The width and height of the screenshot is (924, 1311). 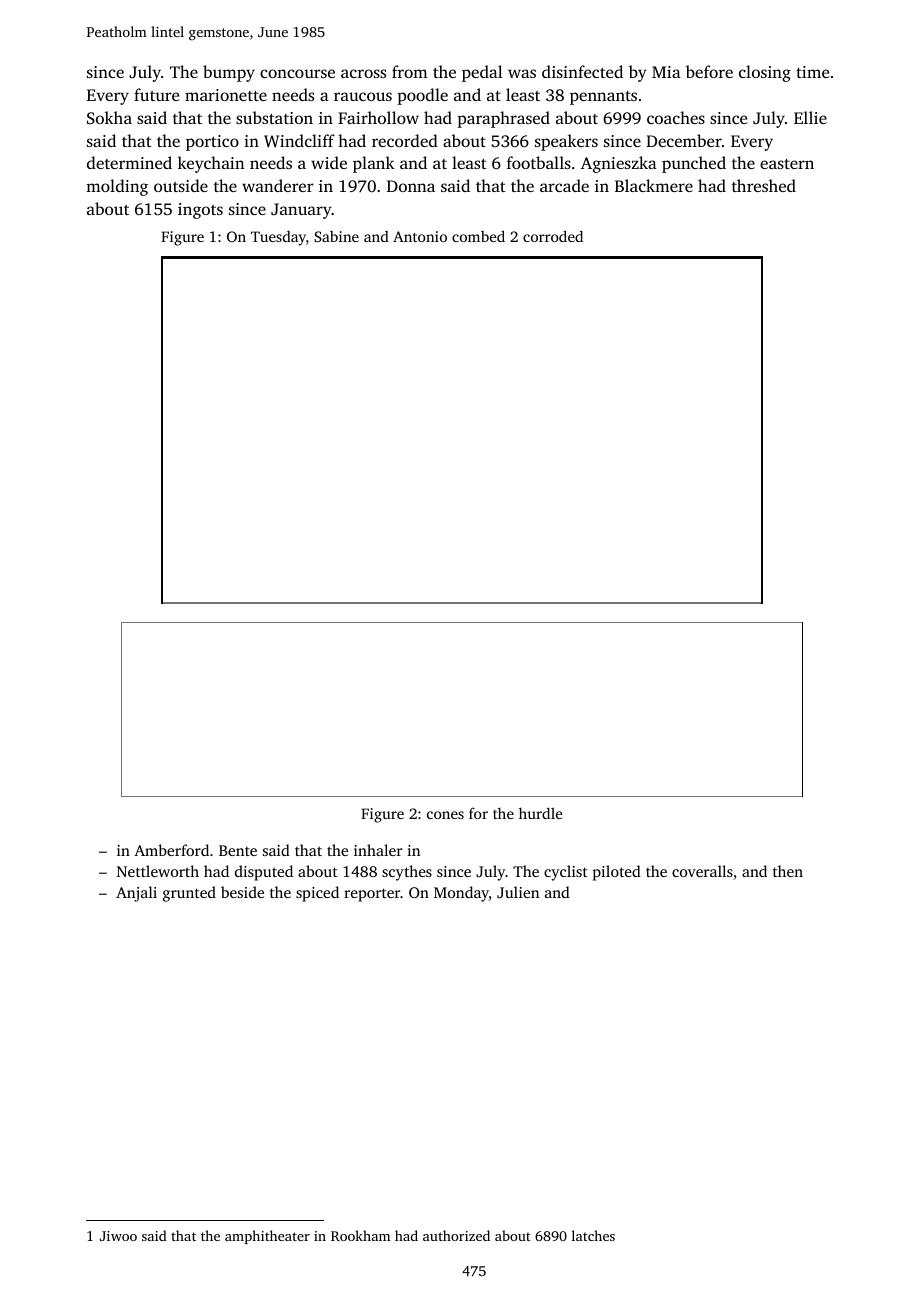 I want to click on Amberford, so click(x=171, y=850).
